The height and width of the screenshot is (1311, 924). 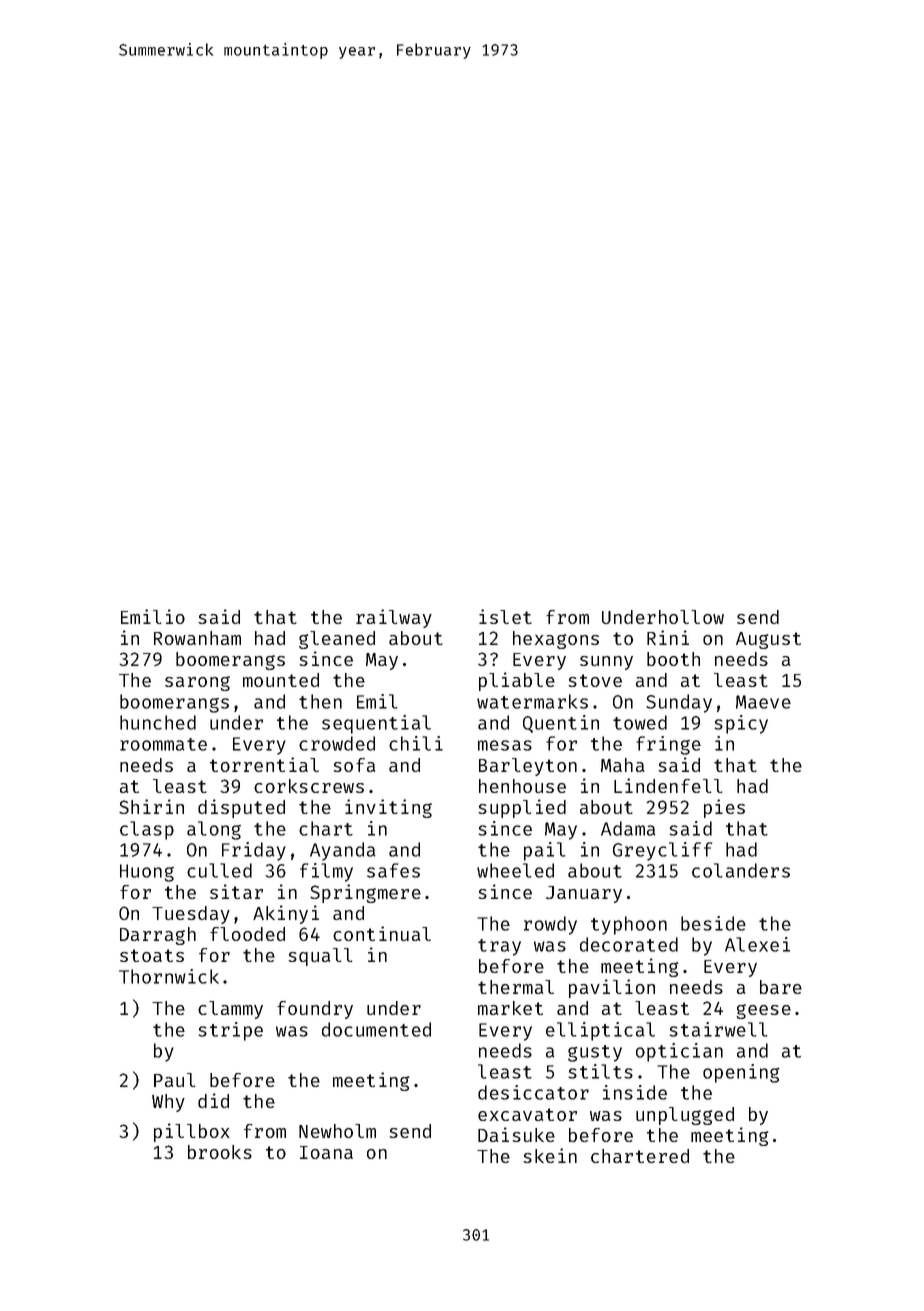 I want to click on crowded, so click(x=337, y=743).
